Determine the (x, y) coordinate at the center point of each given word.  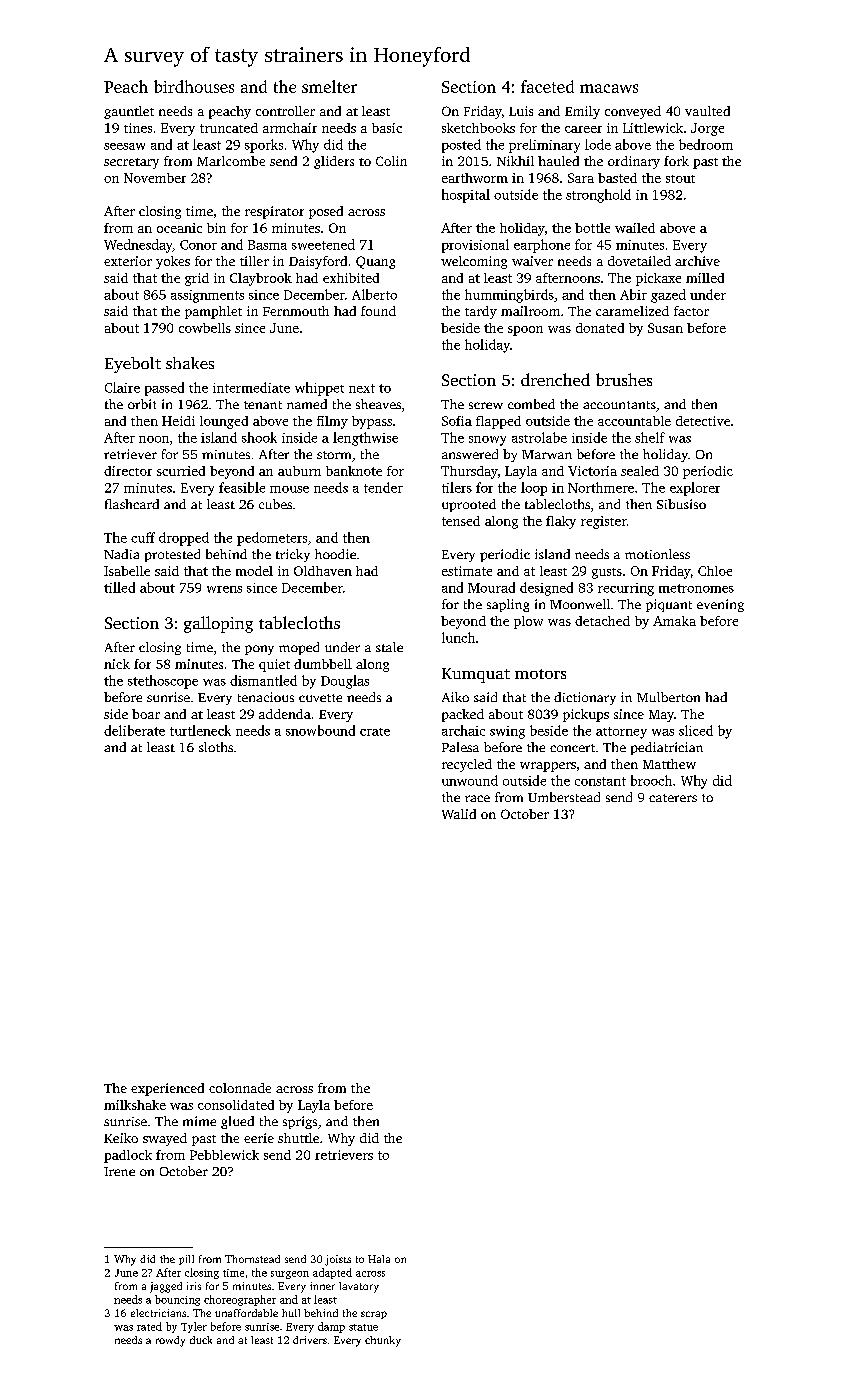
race (477, 798)
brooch (651, 780)
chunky (383, 1341)
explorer (695, 489)
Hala (379, 1259)
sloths (216, 747)
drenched (555, 379)
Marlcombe (231, 161)
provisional (475, 246)
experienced (167, 1089)
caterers (673, 798)
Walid (459, 814)
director (128, 471)
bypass (372, 422)
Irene (119, 1171)
